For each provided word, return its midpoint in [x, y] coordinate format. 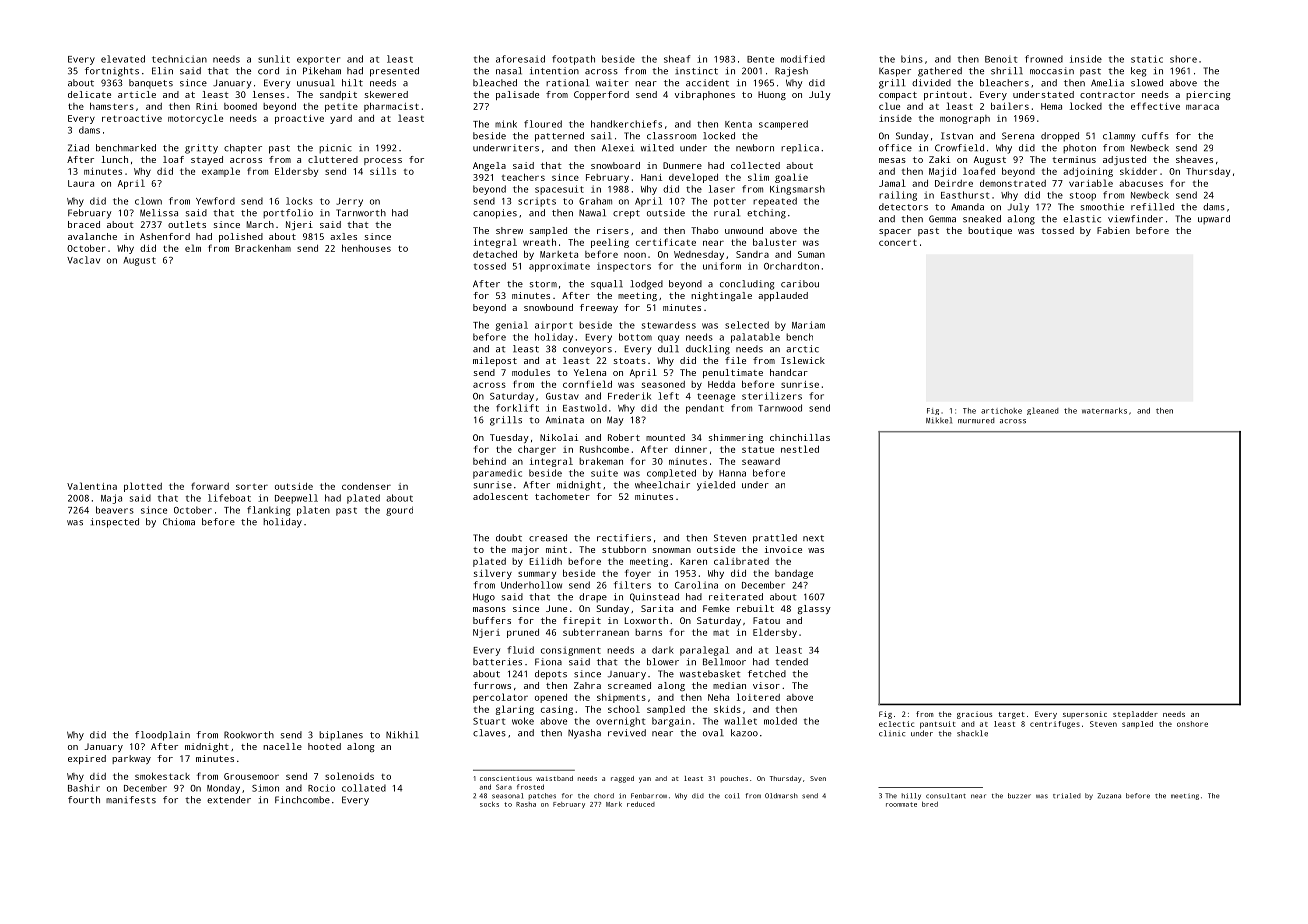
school [624, 709]
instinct [696, 71]
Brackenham [263, 248]
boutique [990, 231]
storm [543, 284]
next [813, 538]
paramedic [497, 474]
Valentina [92, 486]
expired [87, 759]
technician [179, 59]
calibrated [741, 561]
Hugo [484, 598]
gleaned [1043, 411]
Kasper [895, 72]
